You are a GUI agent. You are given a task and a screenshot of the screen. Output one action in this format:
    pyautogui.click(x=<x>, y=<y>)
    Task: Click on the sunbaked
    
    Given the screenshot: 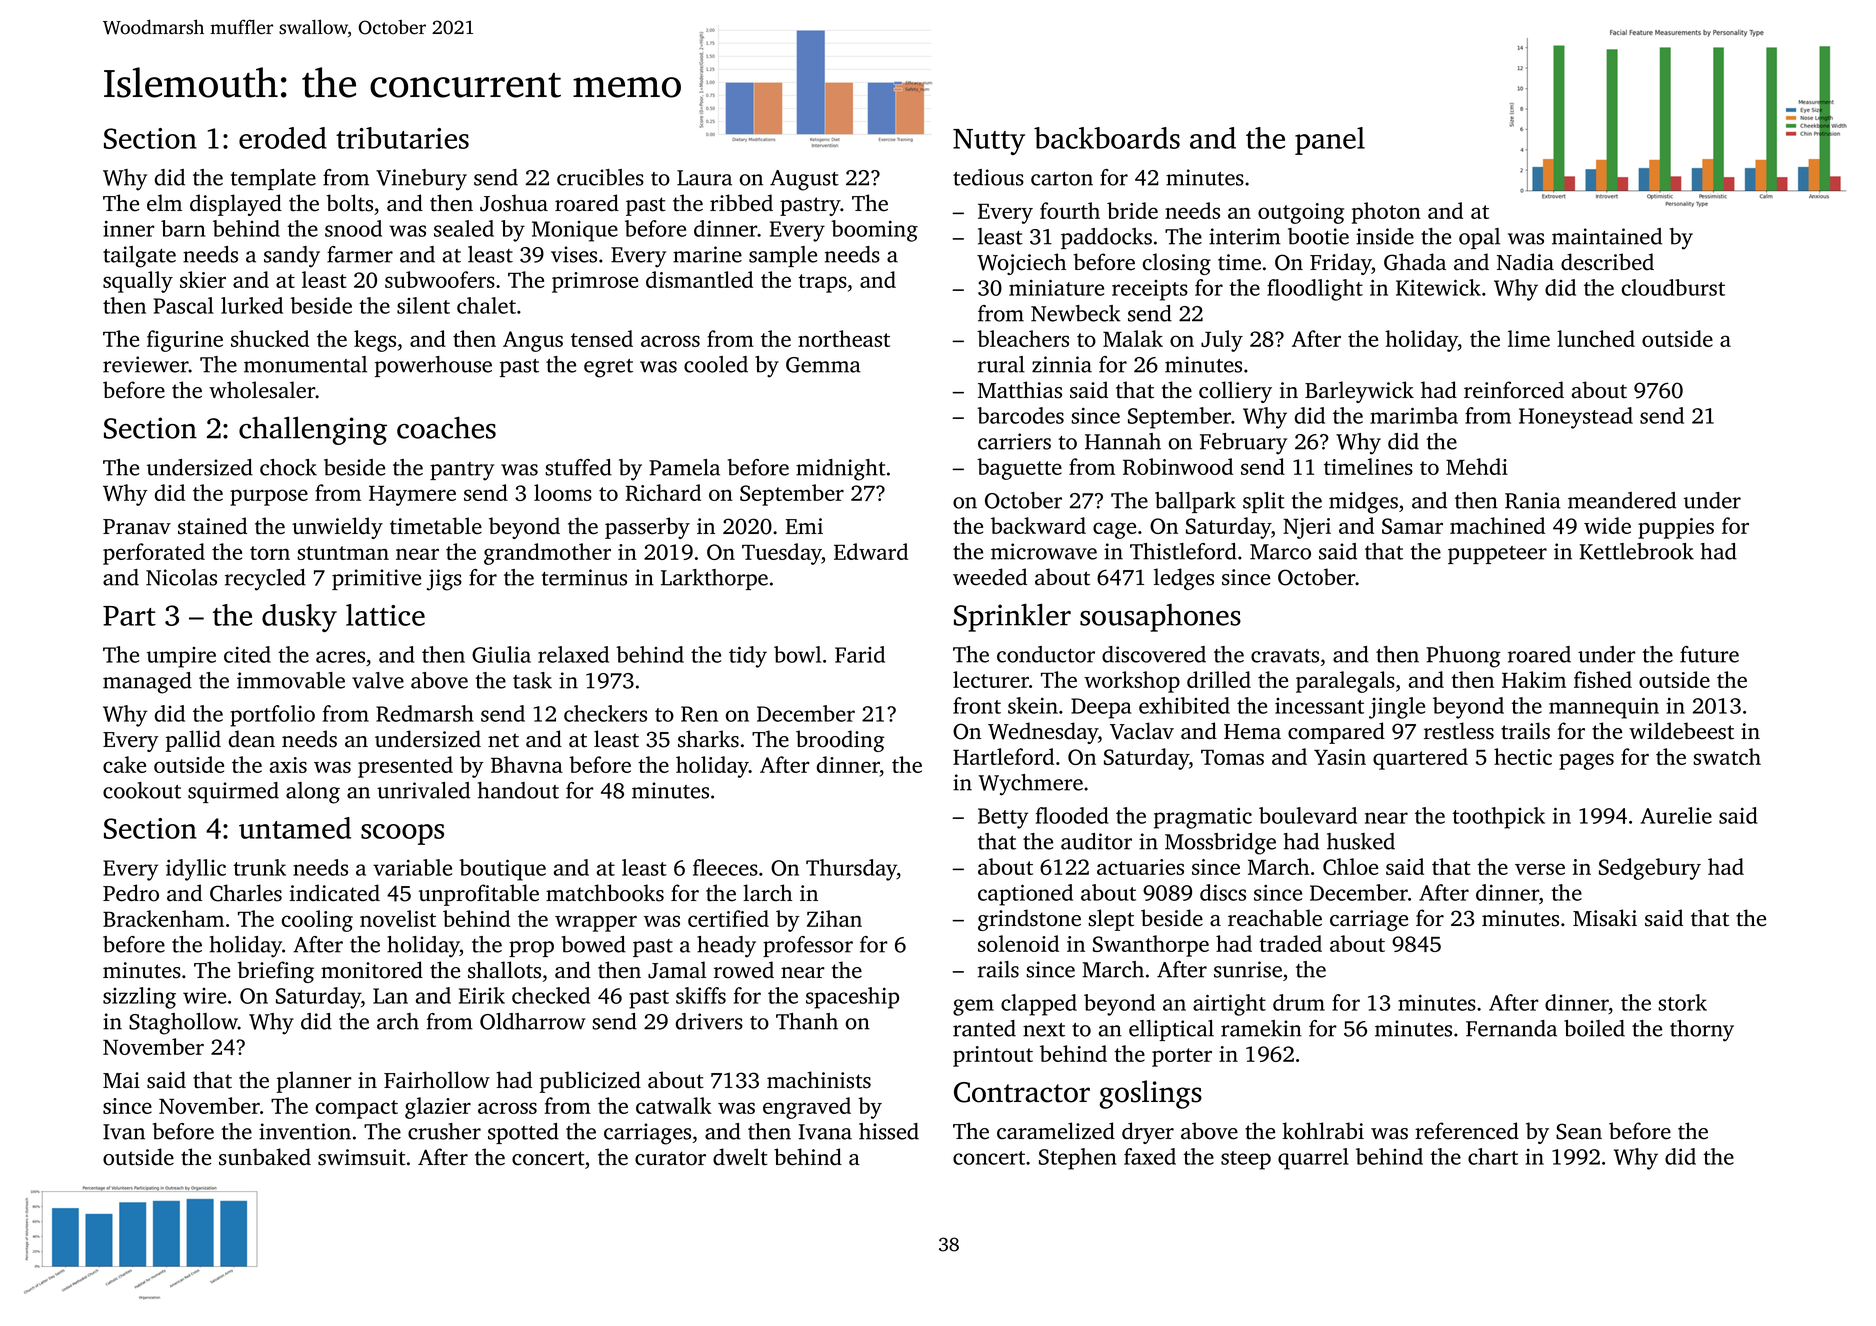 What is the action you would take?
    pyautogui.click(x=265, y=1157)
